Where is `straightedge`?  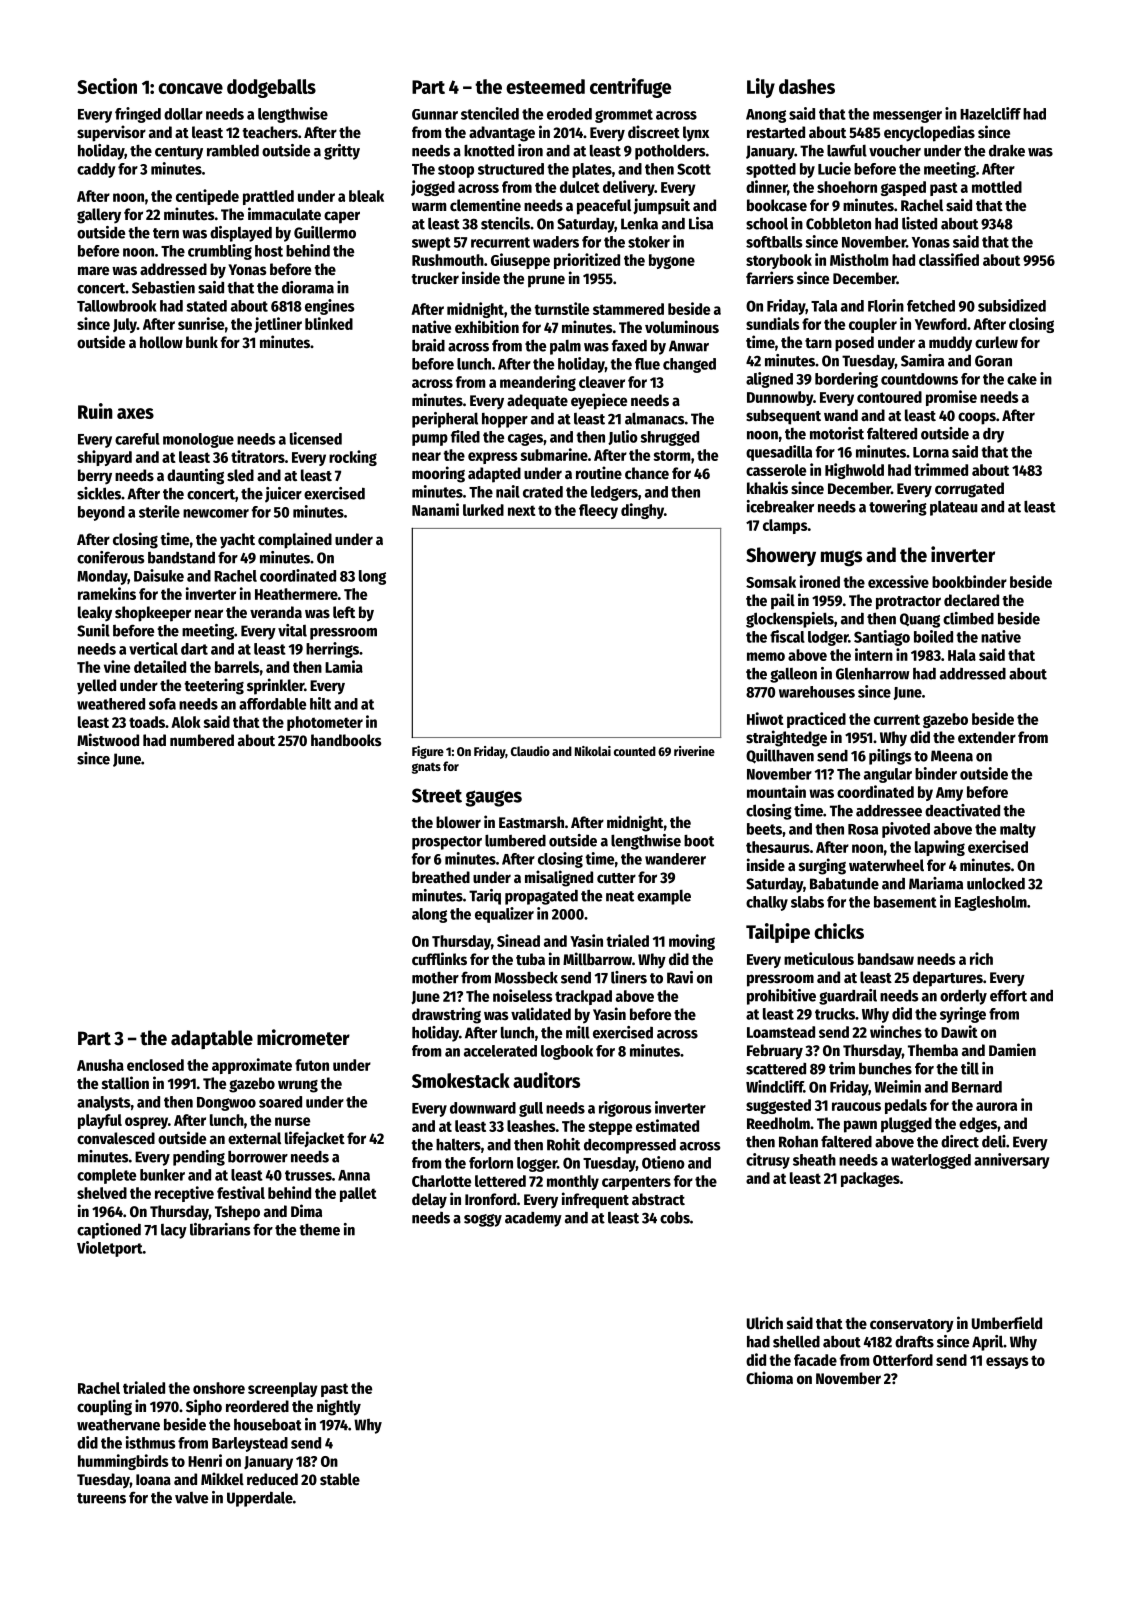 straightedge is located at coordinates (786, 738).
